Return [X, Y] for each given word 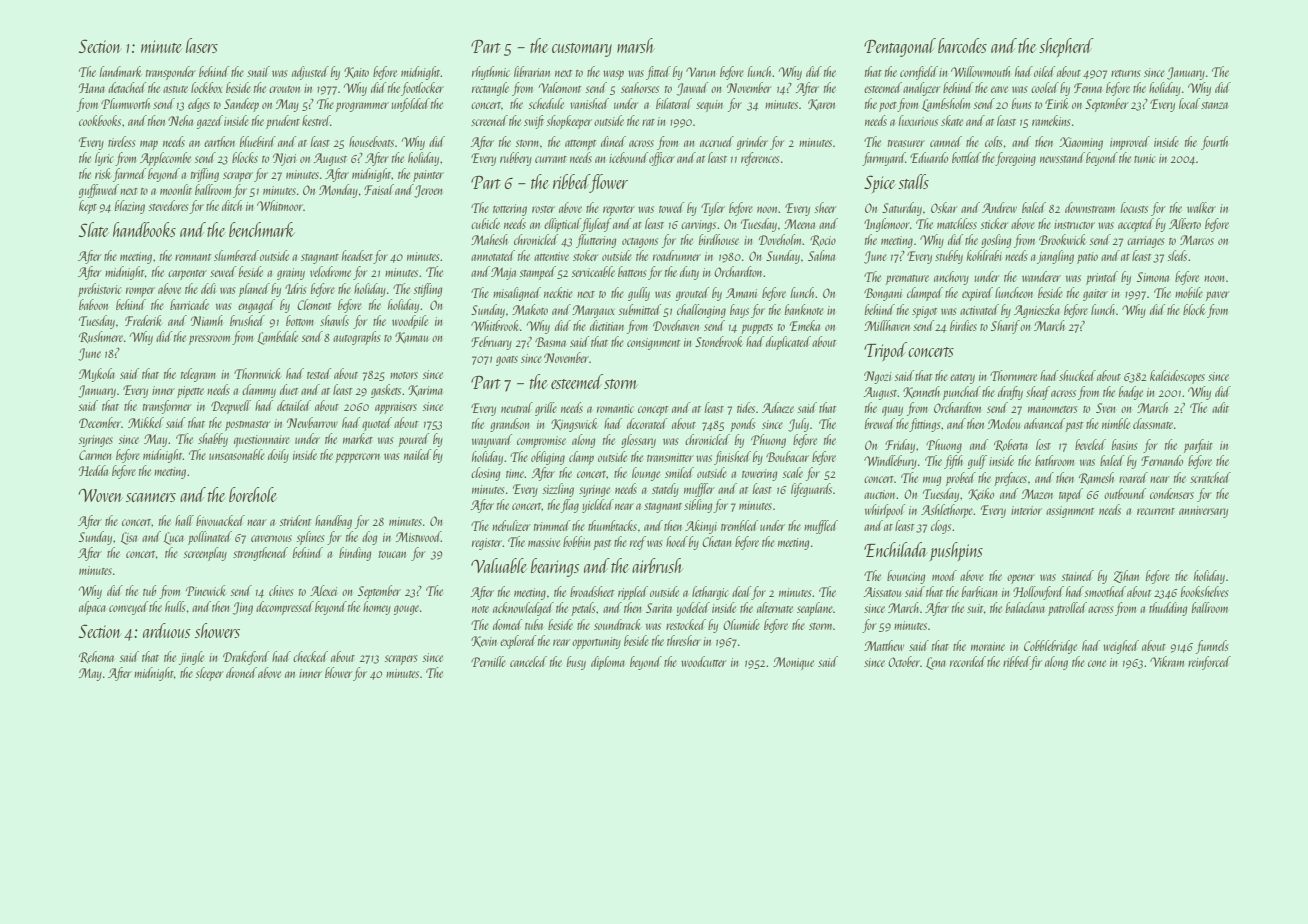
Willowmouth [980, 71]
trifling [205, 175]
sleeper [209, 674]
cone [1097, 663]
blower [338, 672]
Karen [821, 104]
